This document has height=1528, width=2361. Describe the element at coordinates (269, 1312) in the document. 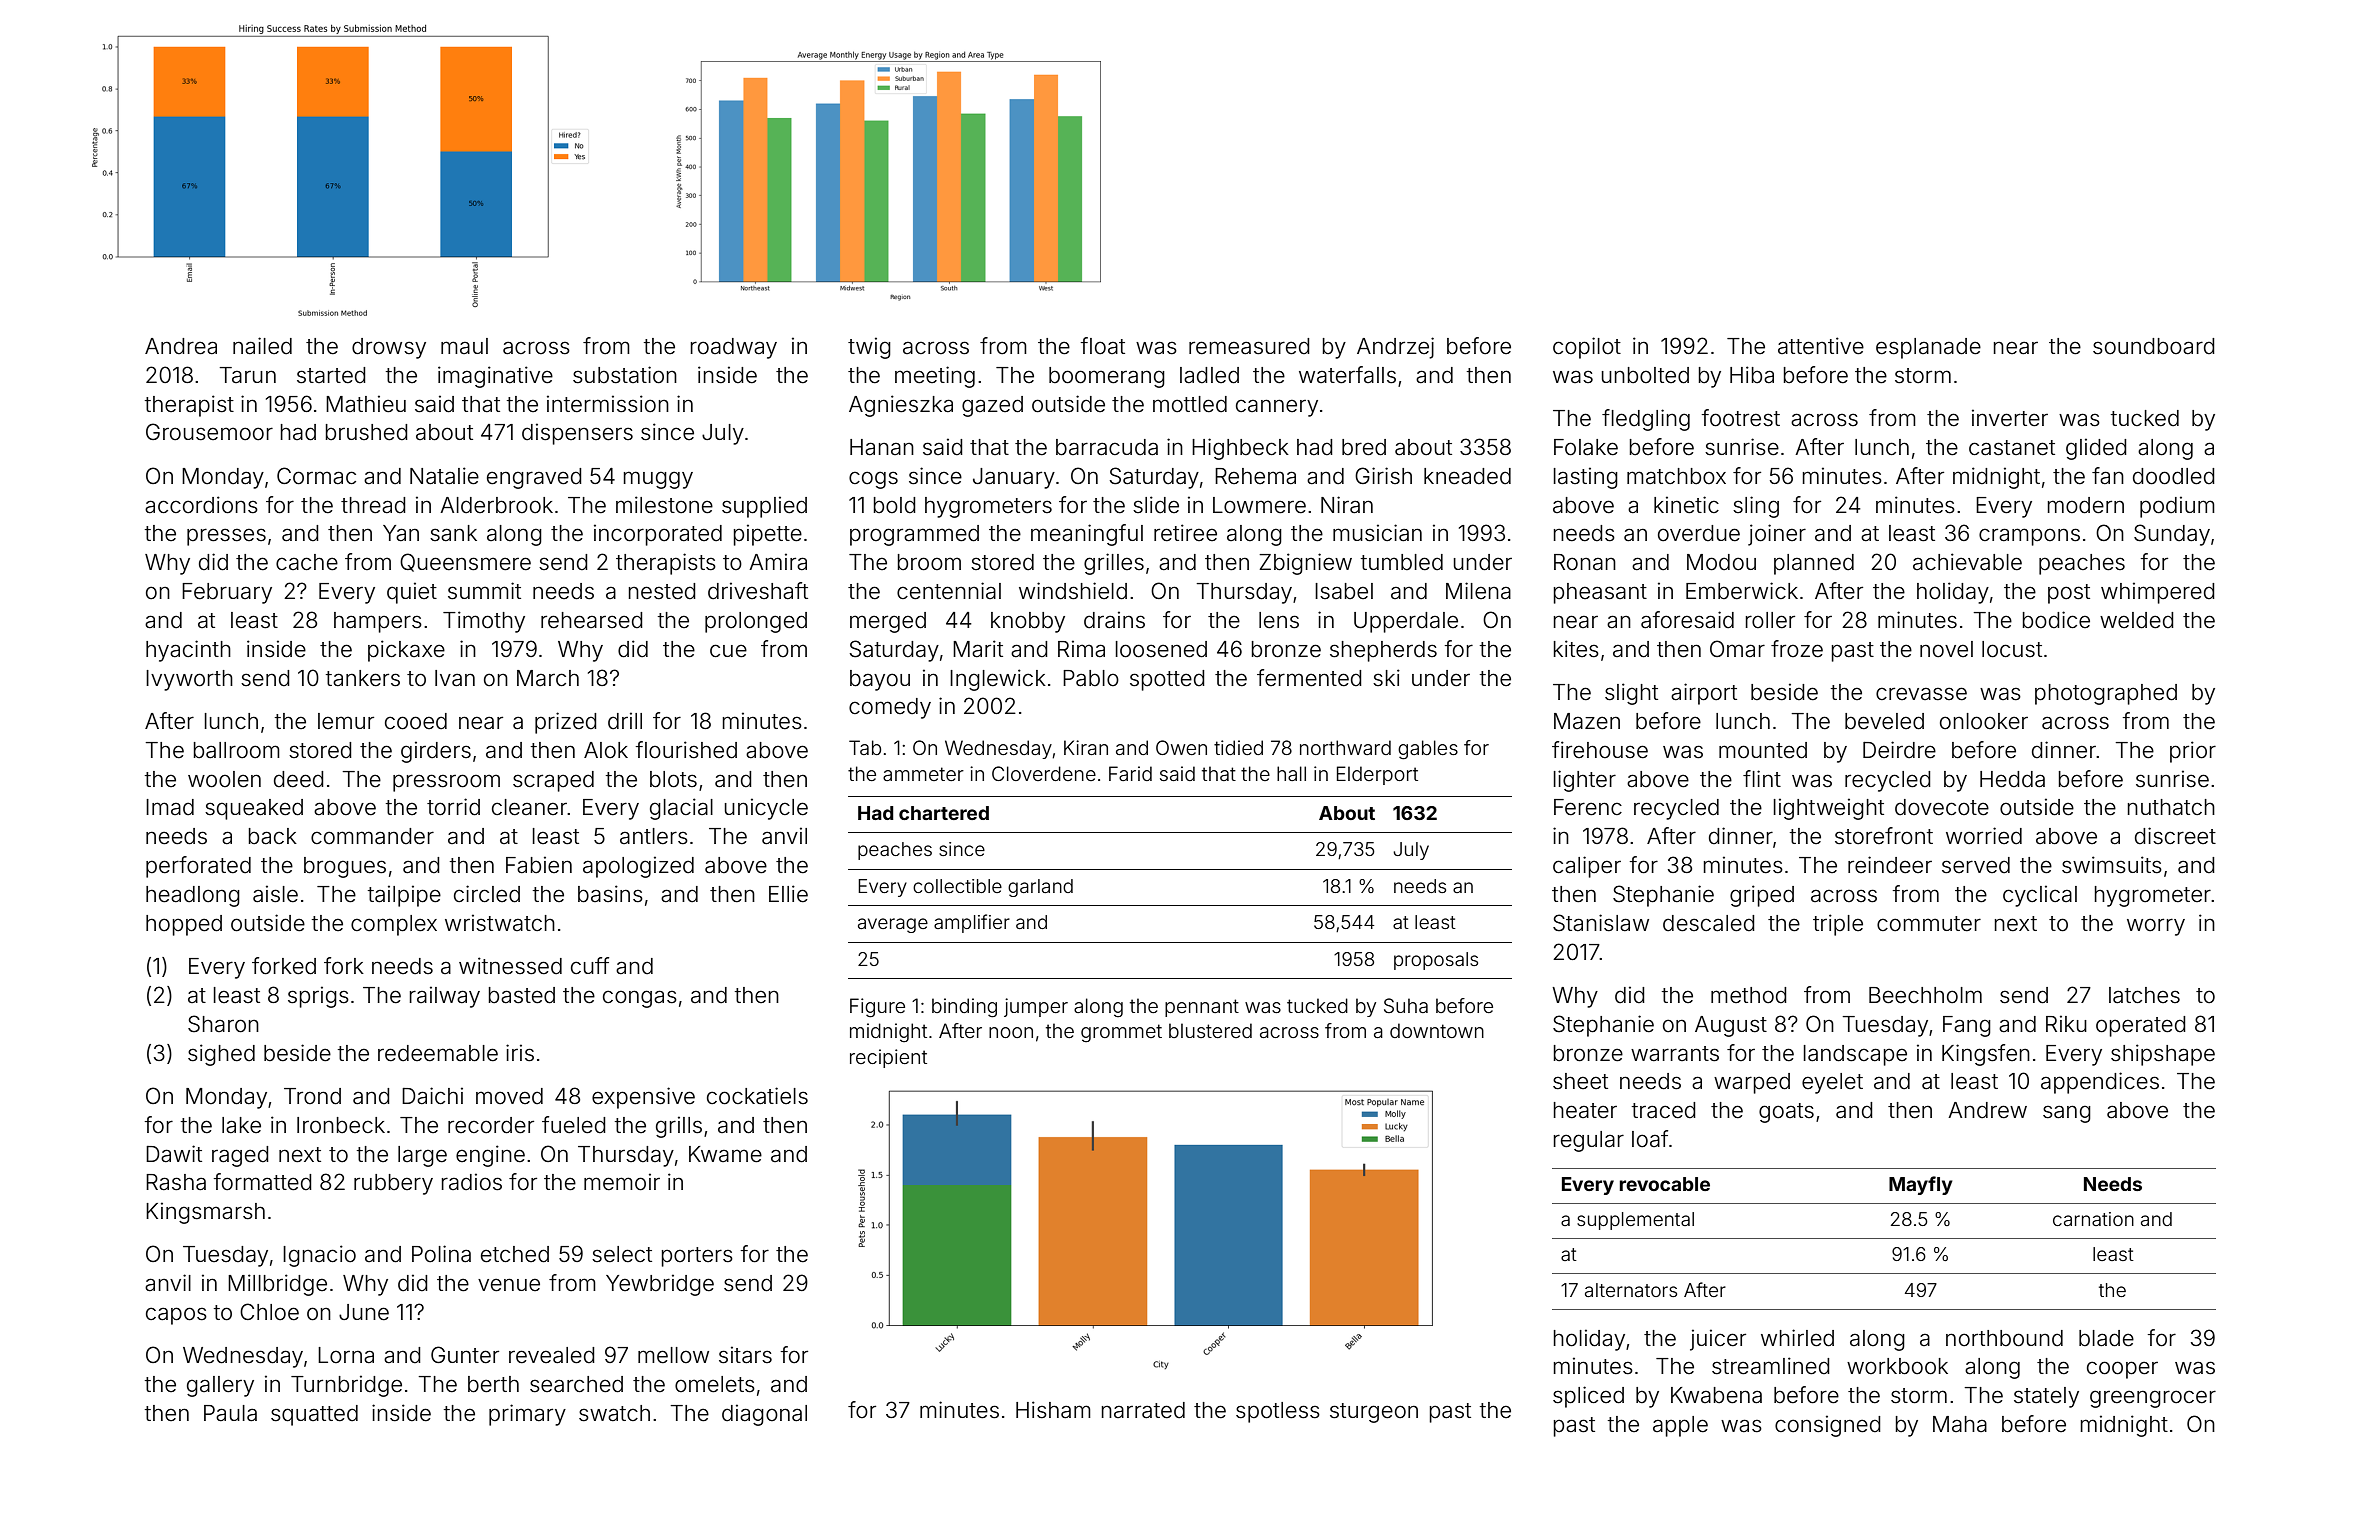

I see `Chloe` at that location.
